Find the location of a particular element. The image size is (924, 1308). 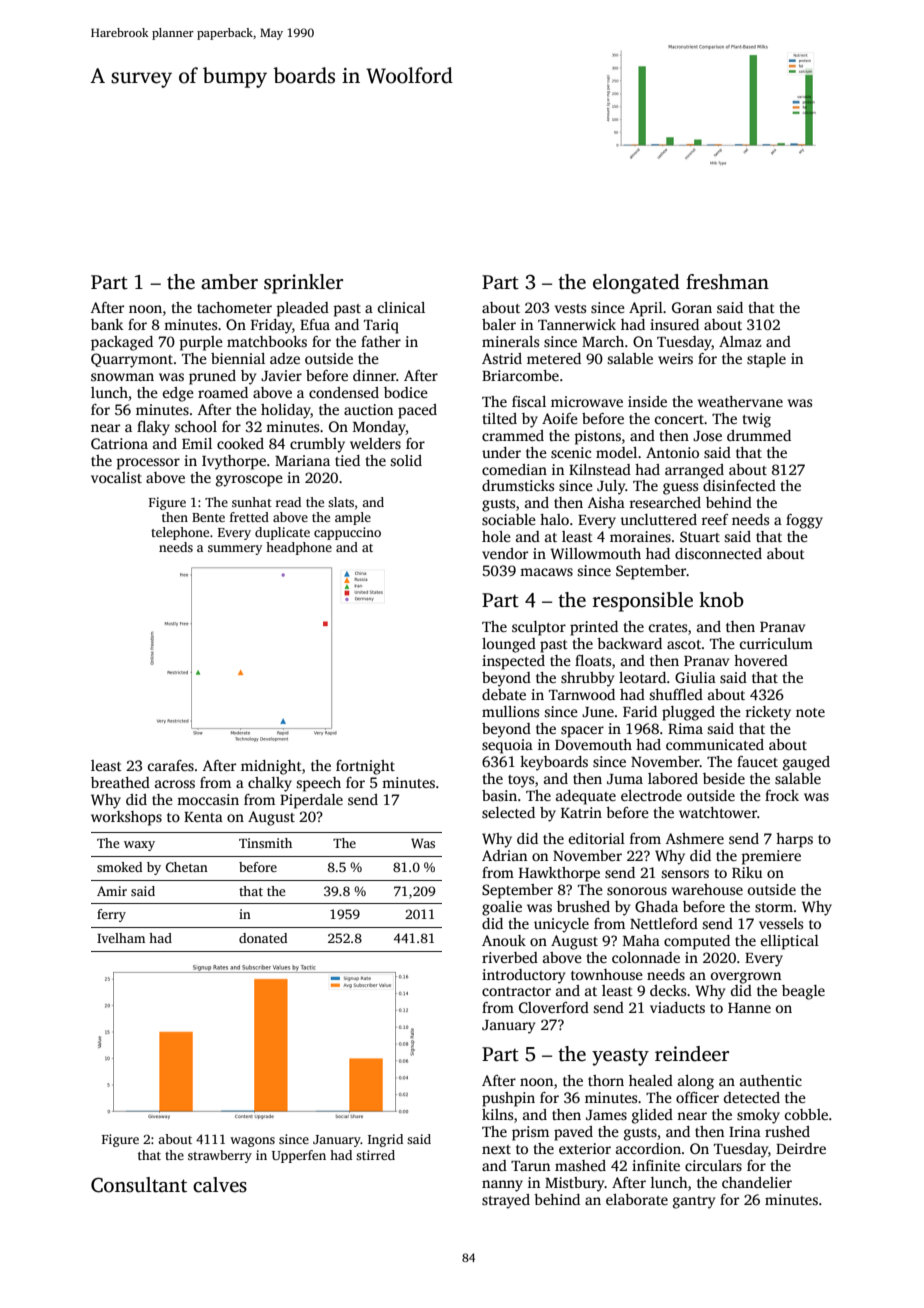

contractor is located at coordinates (516, 991).
